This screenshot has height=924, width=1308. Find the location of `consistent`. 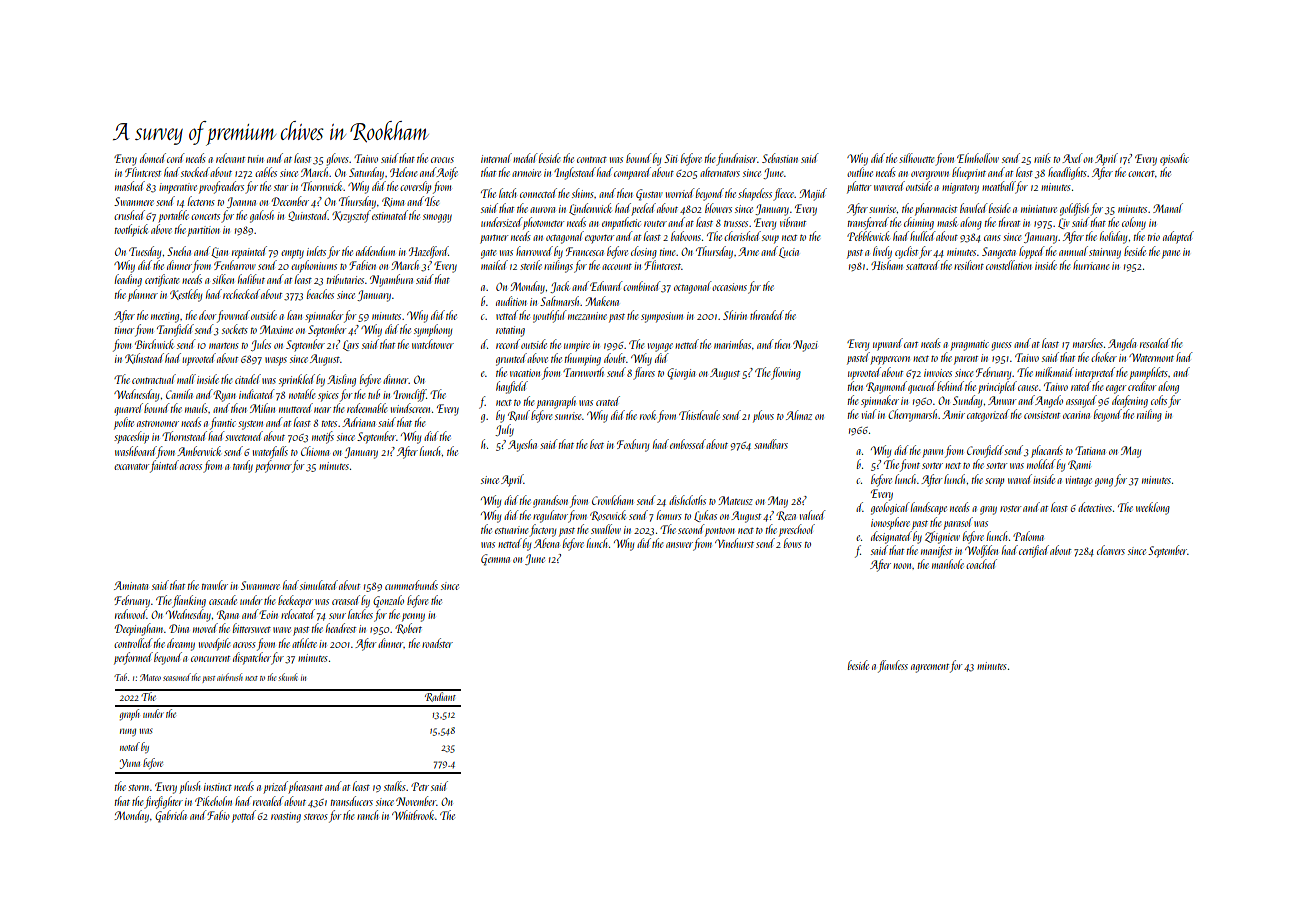

consistent is located at coordinates (1042, 415).
